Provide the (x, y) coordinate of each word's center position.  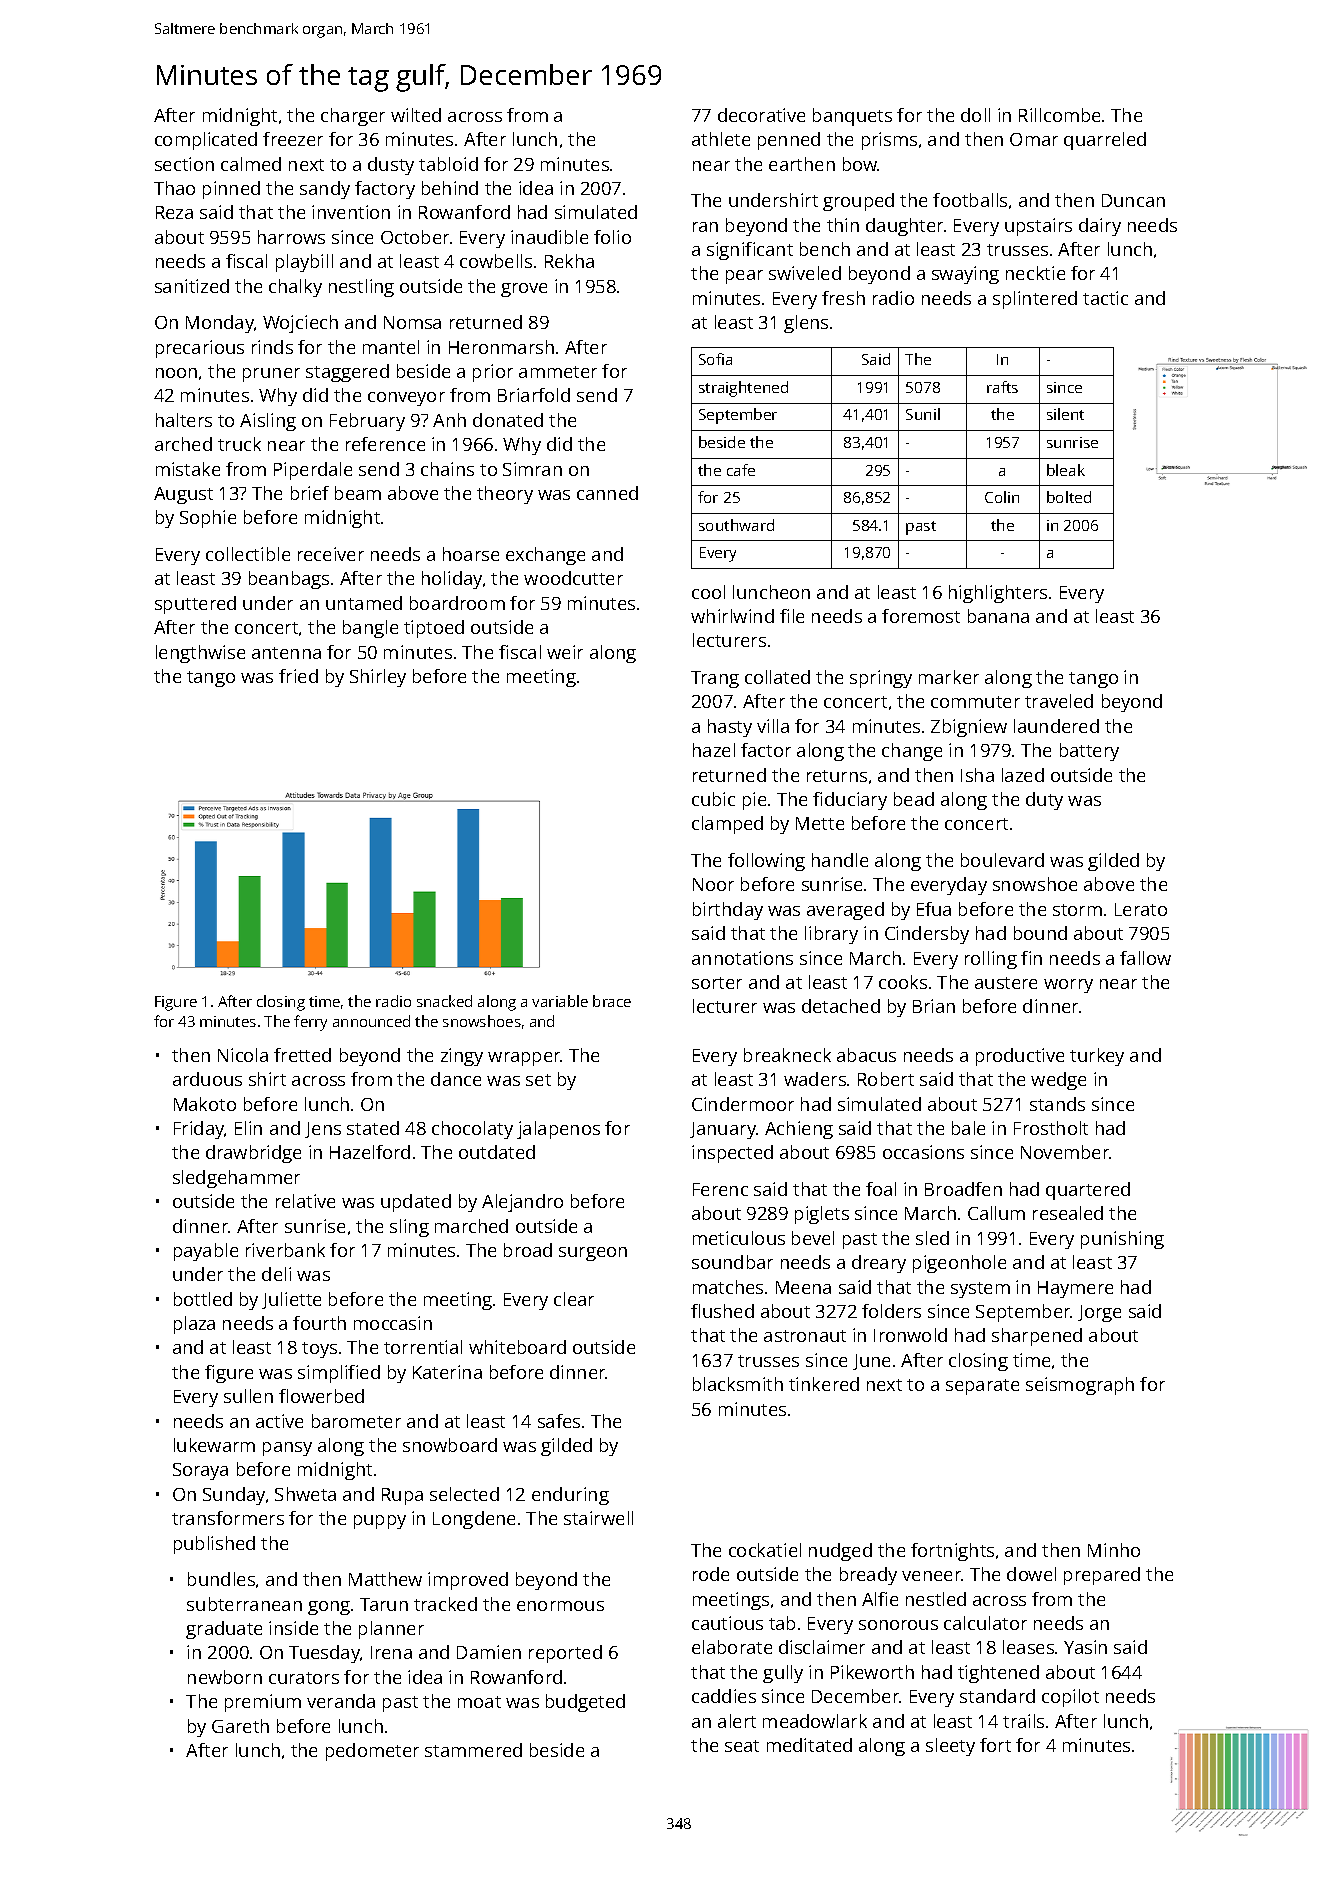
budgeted (585, 1703)
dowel (1031, 1574)
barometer (356, 1421)
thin (843, 225)
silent (1065, 414)
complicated (206, 141)
